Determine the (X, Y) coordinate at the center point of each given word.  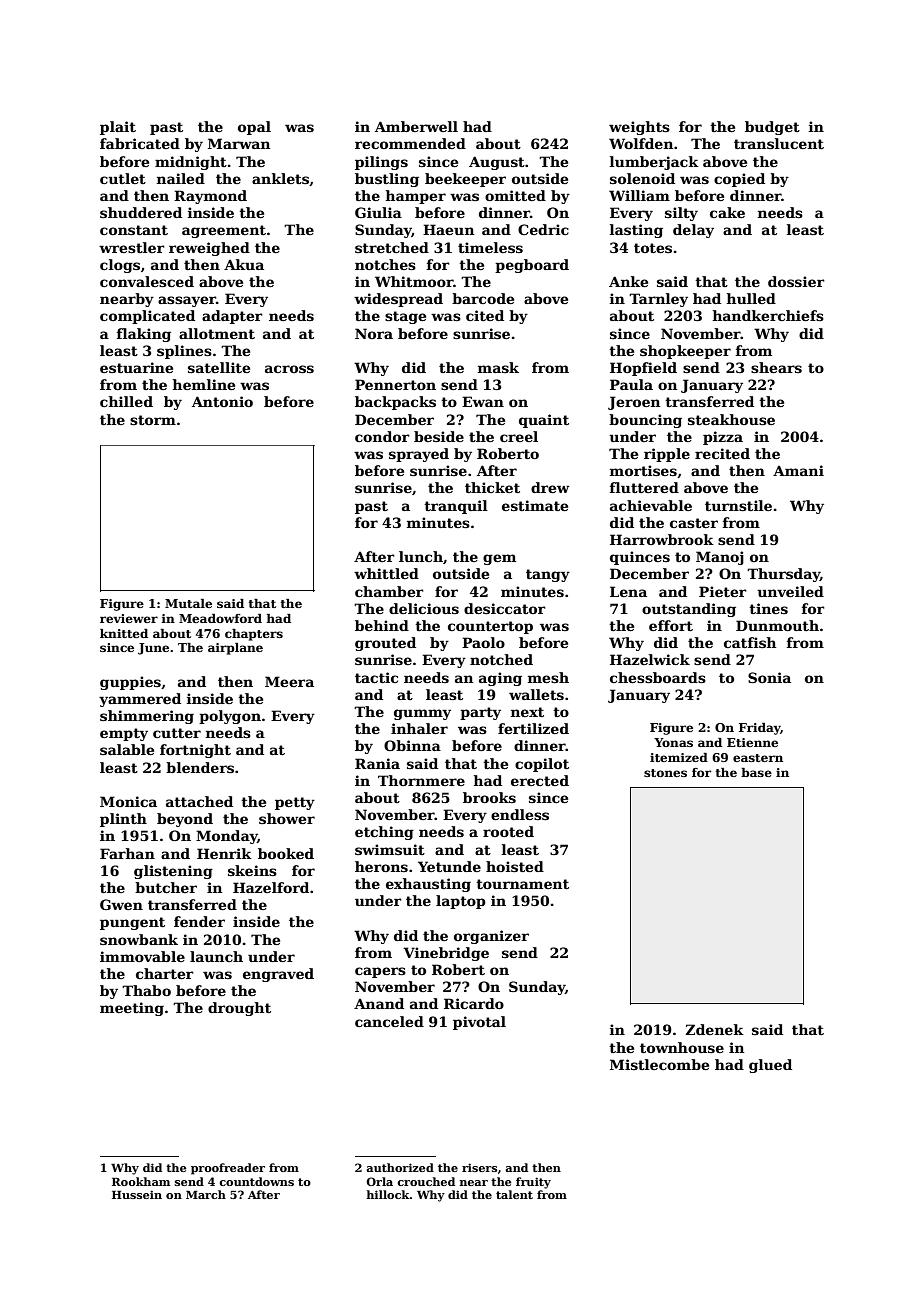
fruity (533, 1183)
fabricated (140, 143)
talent (514, 1194)
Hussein (137, 1194)
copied (739, 180)
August (497, 163)
